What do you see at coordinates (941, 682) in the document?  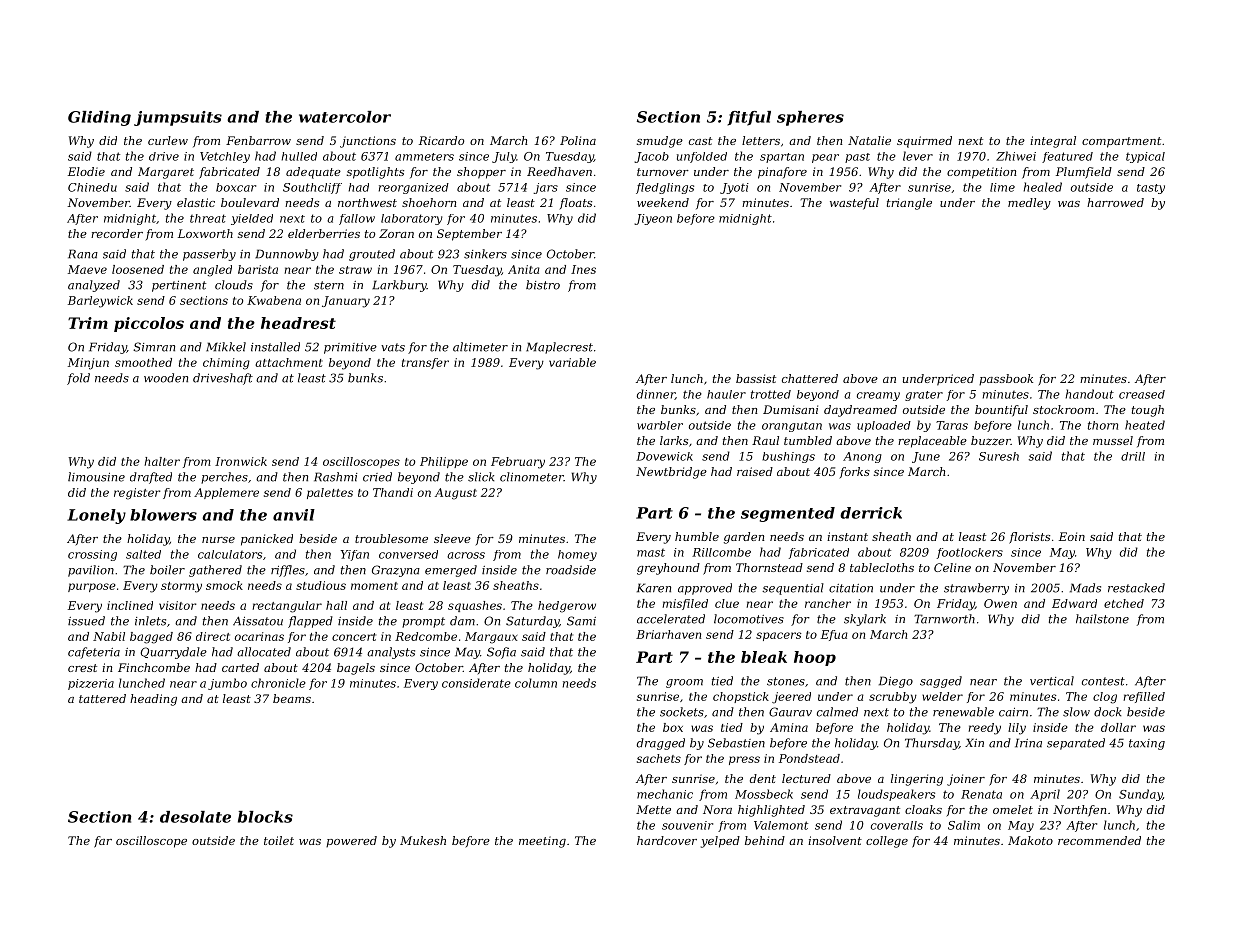 I see `sagged` at bounding box center [941, 682].
